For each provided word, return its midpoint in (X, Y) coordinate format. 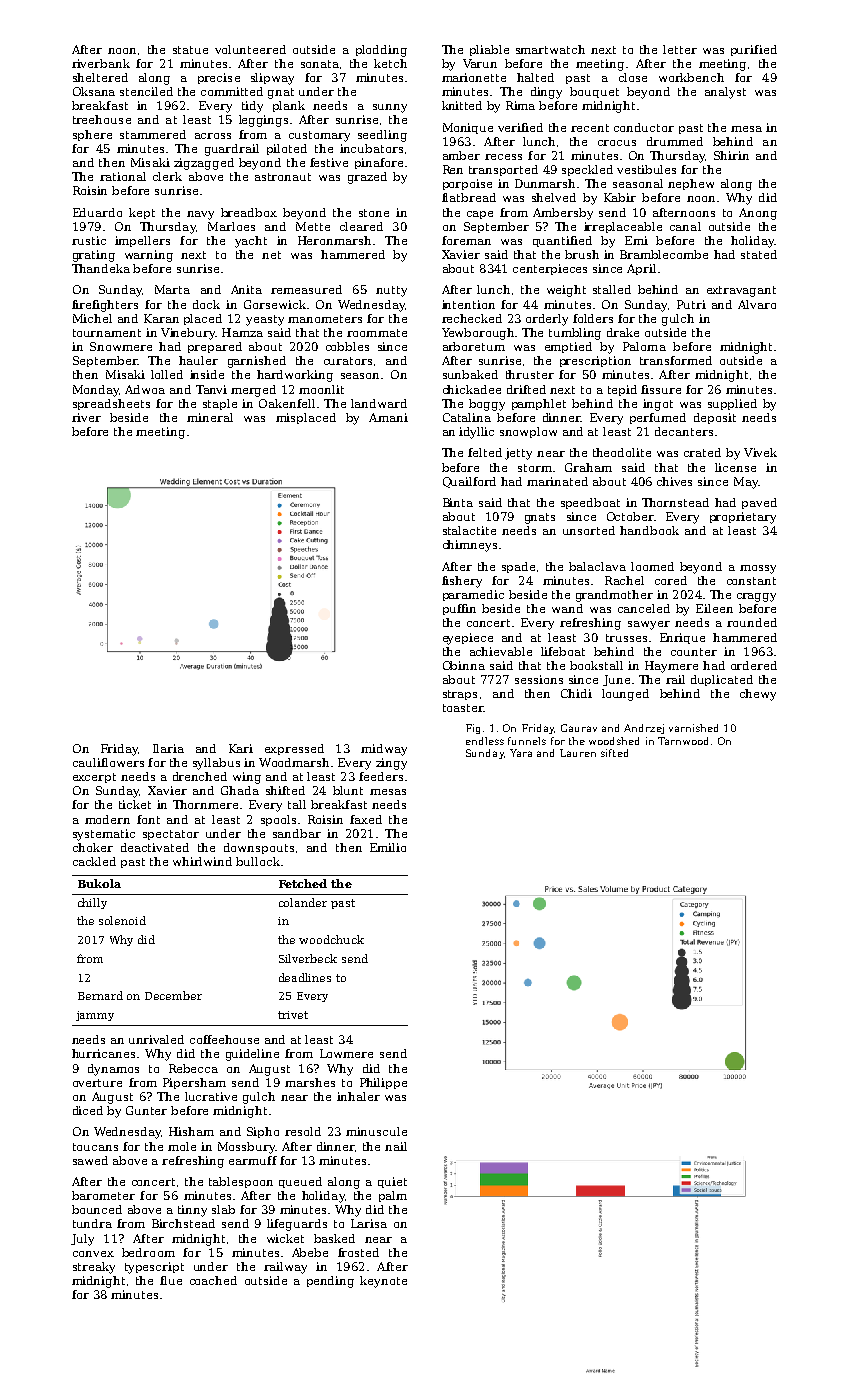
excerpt (94, 778)
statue (190, 50)
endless (485, 741)
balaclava (597, 566)
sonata (320, 64)
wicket (285, 1238)
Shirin (731, 155)
